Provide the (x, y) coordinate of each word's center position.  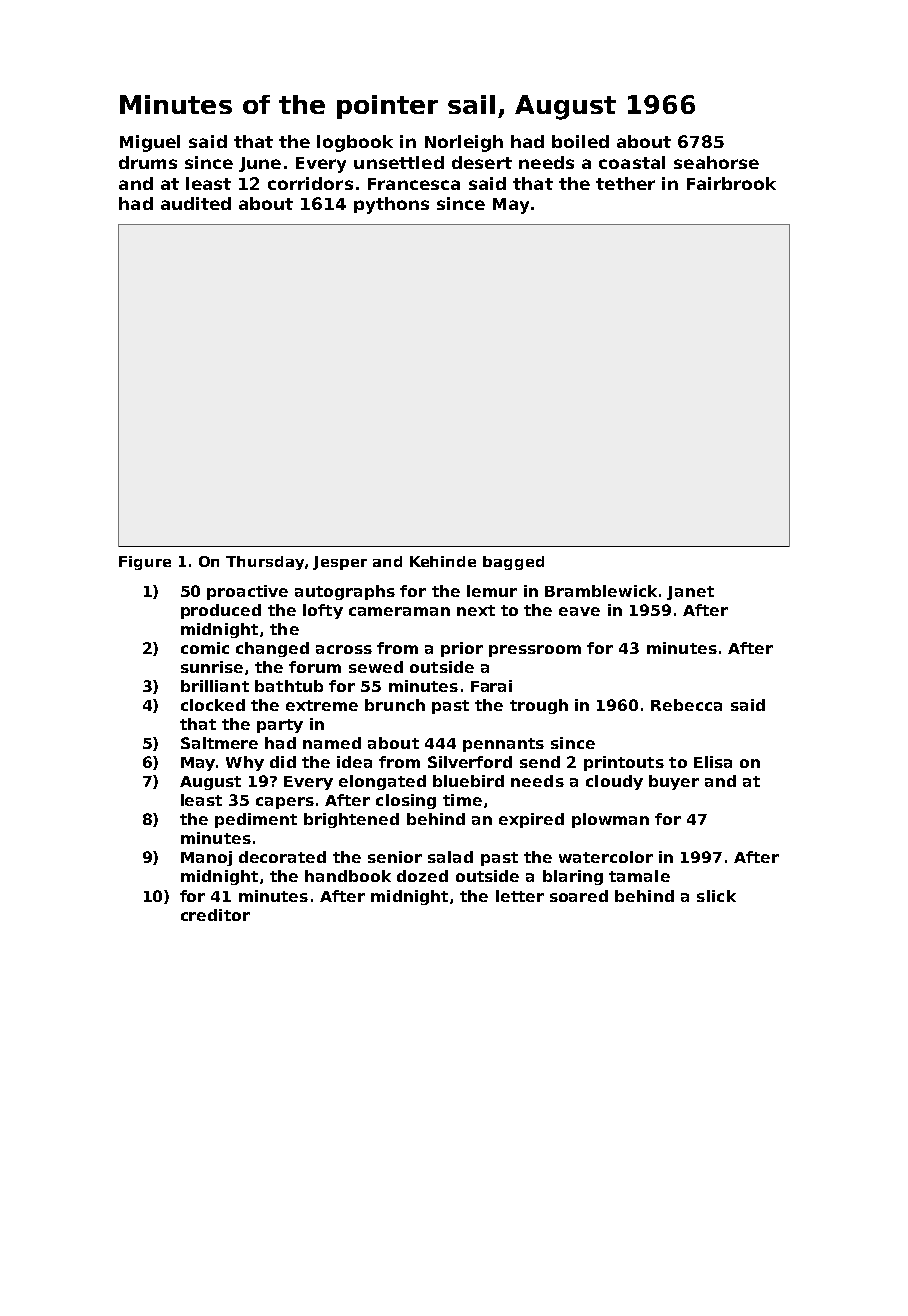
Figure (145, 563)
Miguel (150, 143)
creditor (215, 915)
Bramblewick (601, 591)
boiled (580, 141)
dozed (422, 876)
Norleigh (464, 143)
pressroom (535, 651)
